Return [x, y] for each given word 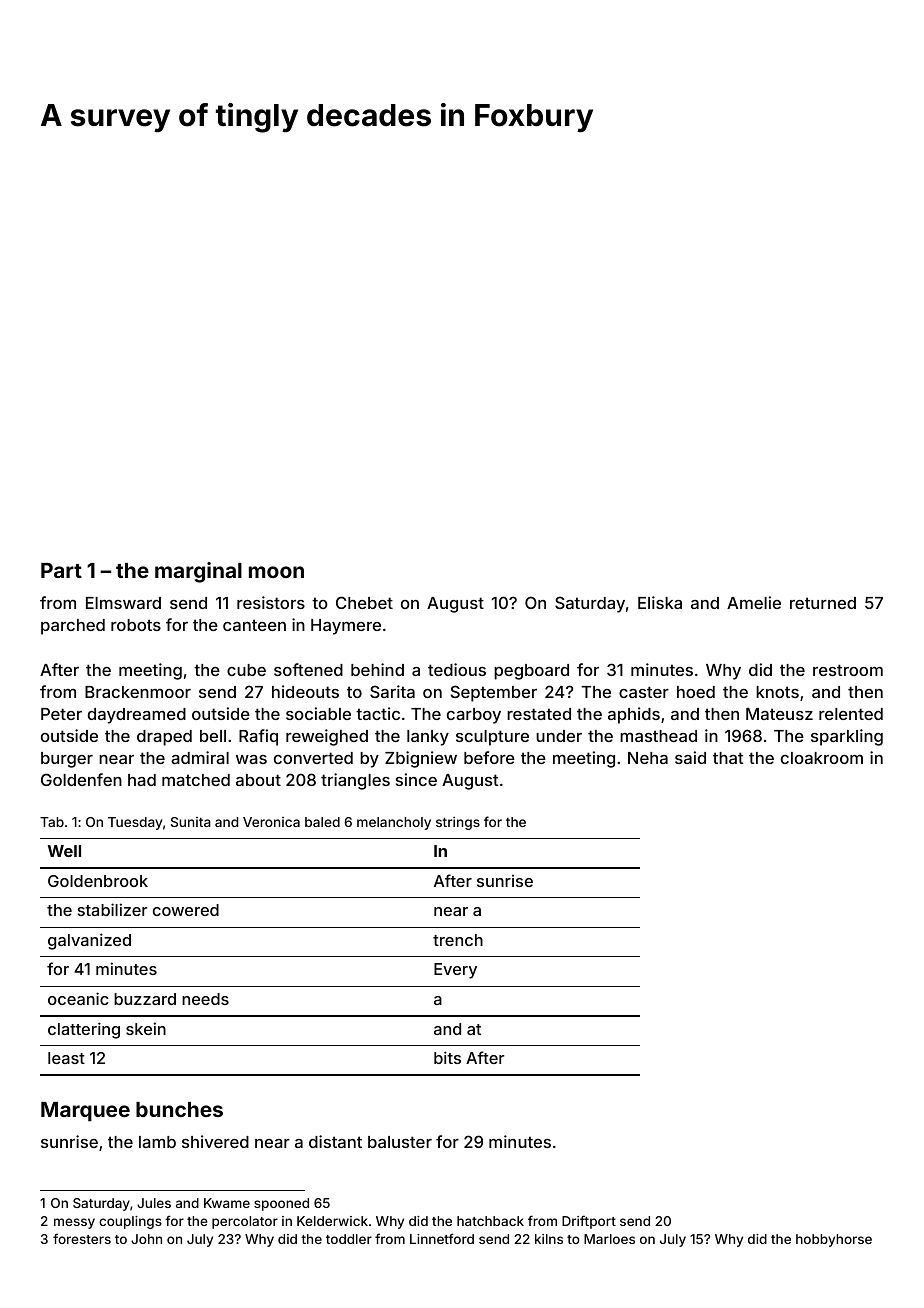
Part [61, 570]
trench [458, 940]
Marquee [85, 1112]
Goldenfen [81, 779]
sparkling [847, 737]
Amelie [754, 602]
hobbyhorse [834, 1240]
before [489, 757]
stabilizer [112, 909]
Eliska [660, 602]
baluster [400, 1142]
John [146, 1239]
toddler [349, 1239]
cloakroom [822, 758]
